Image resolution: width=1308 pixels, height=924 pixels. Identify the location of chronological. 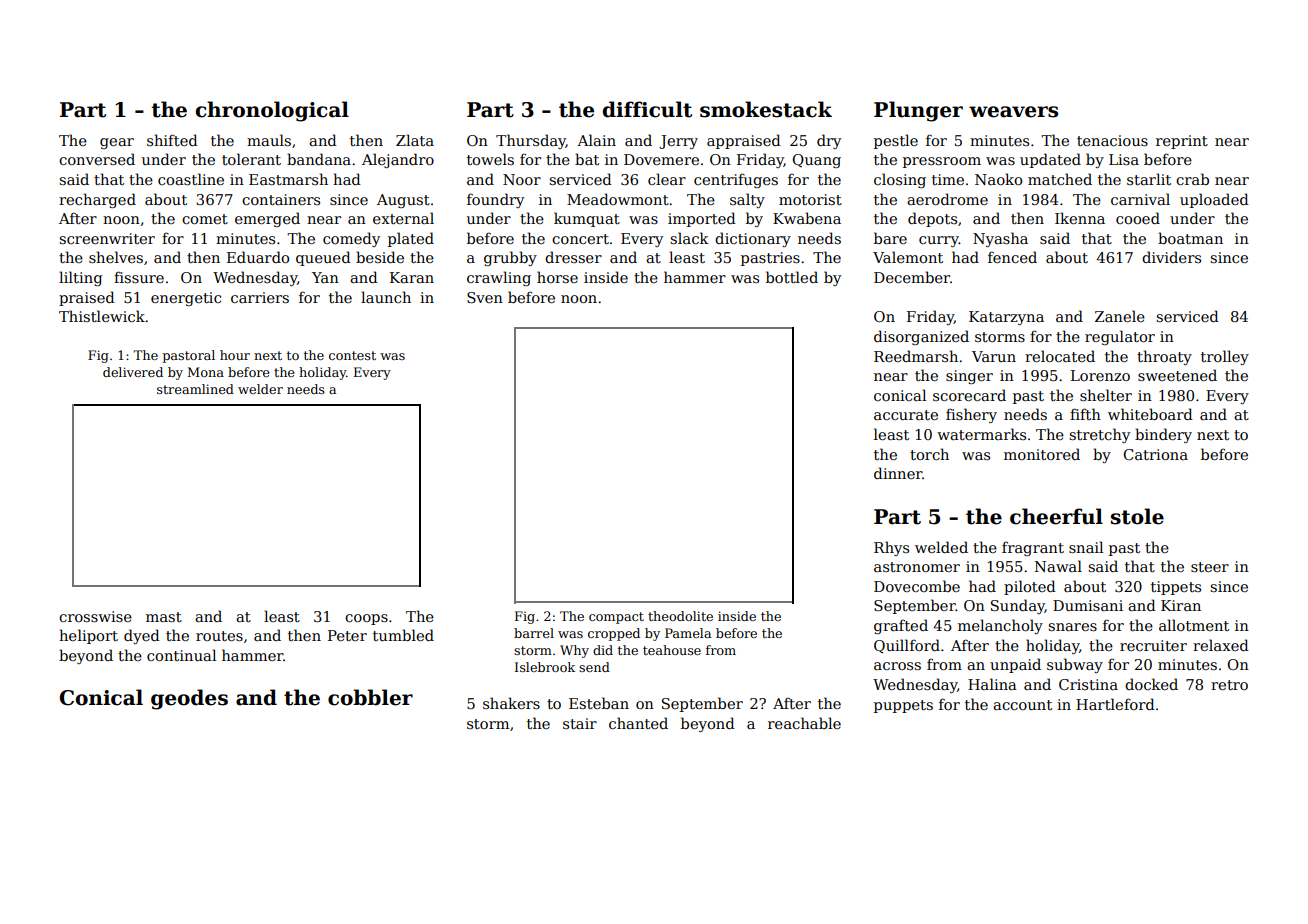
(272, 111).
